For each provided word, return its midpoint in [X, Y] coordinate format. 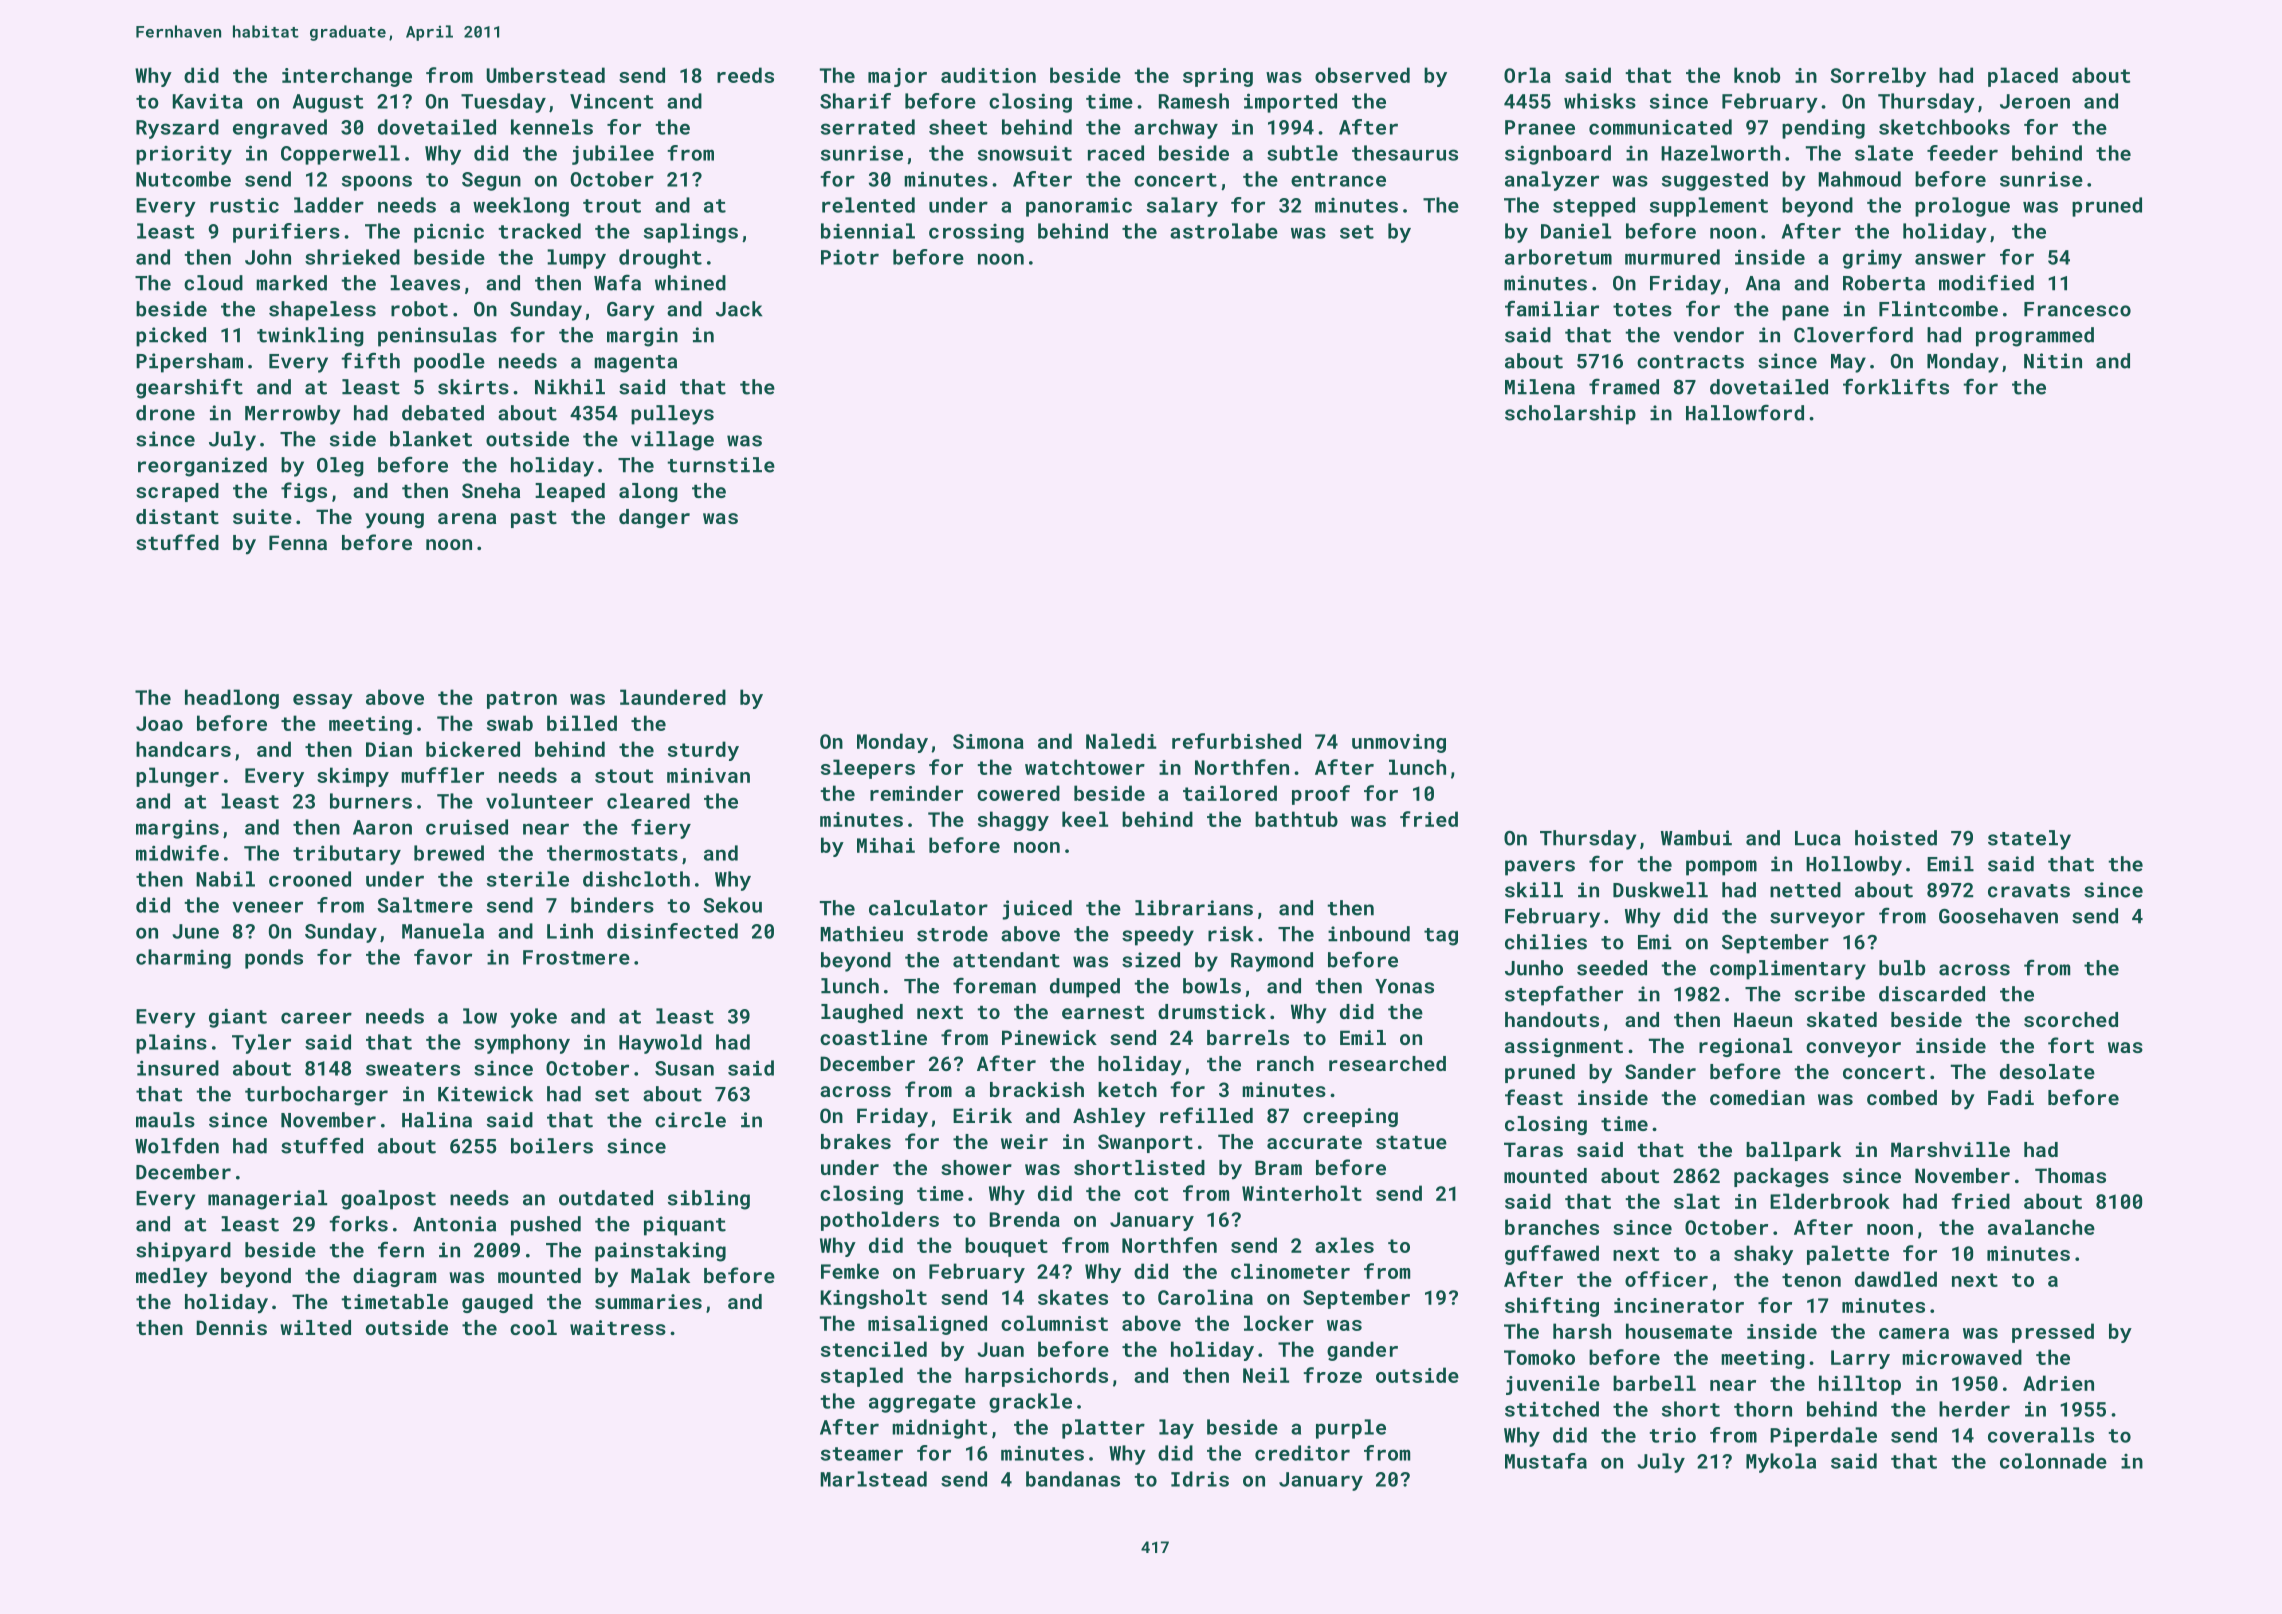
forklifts [1896, 386]
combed [1902, 1097]
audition [988, 75]
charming [183, 959]
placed [2023, 77]
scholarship [1570, 415]
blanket [431, 439]
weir [1024, 1141]
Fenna [298, 542]
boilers [552, 1146]
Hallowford [1745, 412]
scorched [2071, 1019]
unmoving [1399, 743]
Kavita [208, 101]
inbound [1369, 934]
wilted [315, 1327]
